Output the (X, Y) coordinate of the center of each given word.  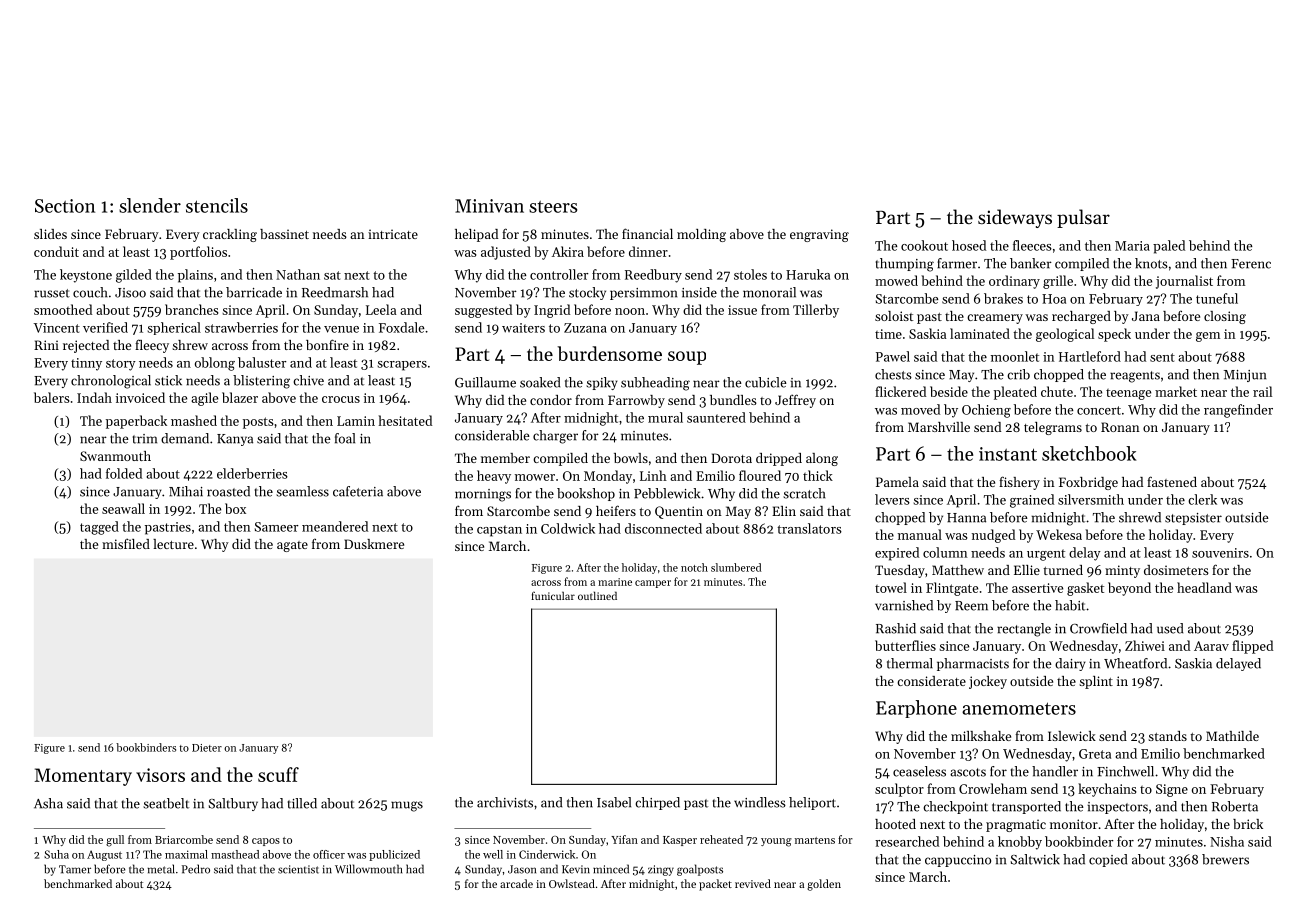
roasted (228, 491)
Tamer (75, 869)
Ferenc (1251, 264)
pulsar (1083, 218)
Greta (1095, 754)
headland (1204, 587)
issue (742, 310)
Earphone (916, 709)
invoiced (140, 397)
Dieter (207, 748)
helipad (476, 235)
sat (332, 275)
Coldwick (568, 528)
